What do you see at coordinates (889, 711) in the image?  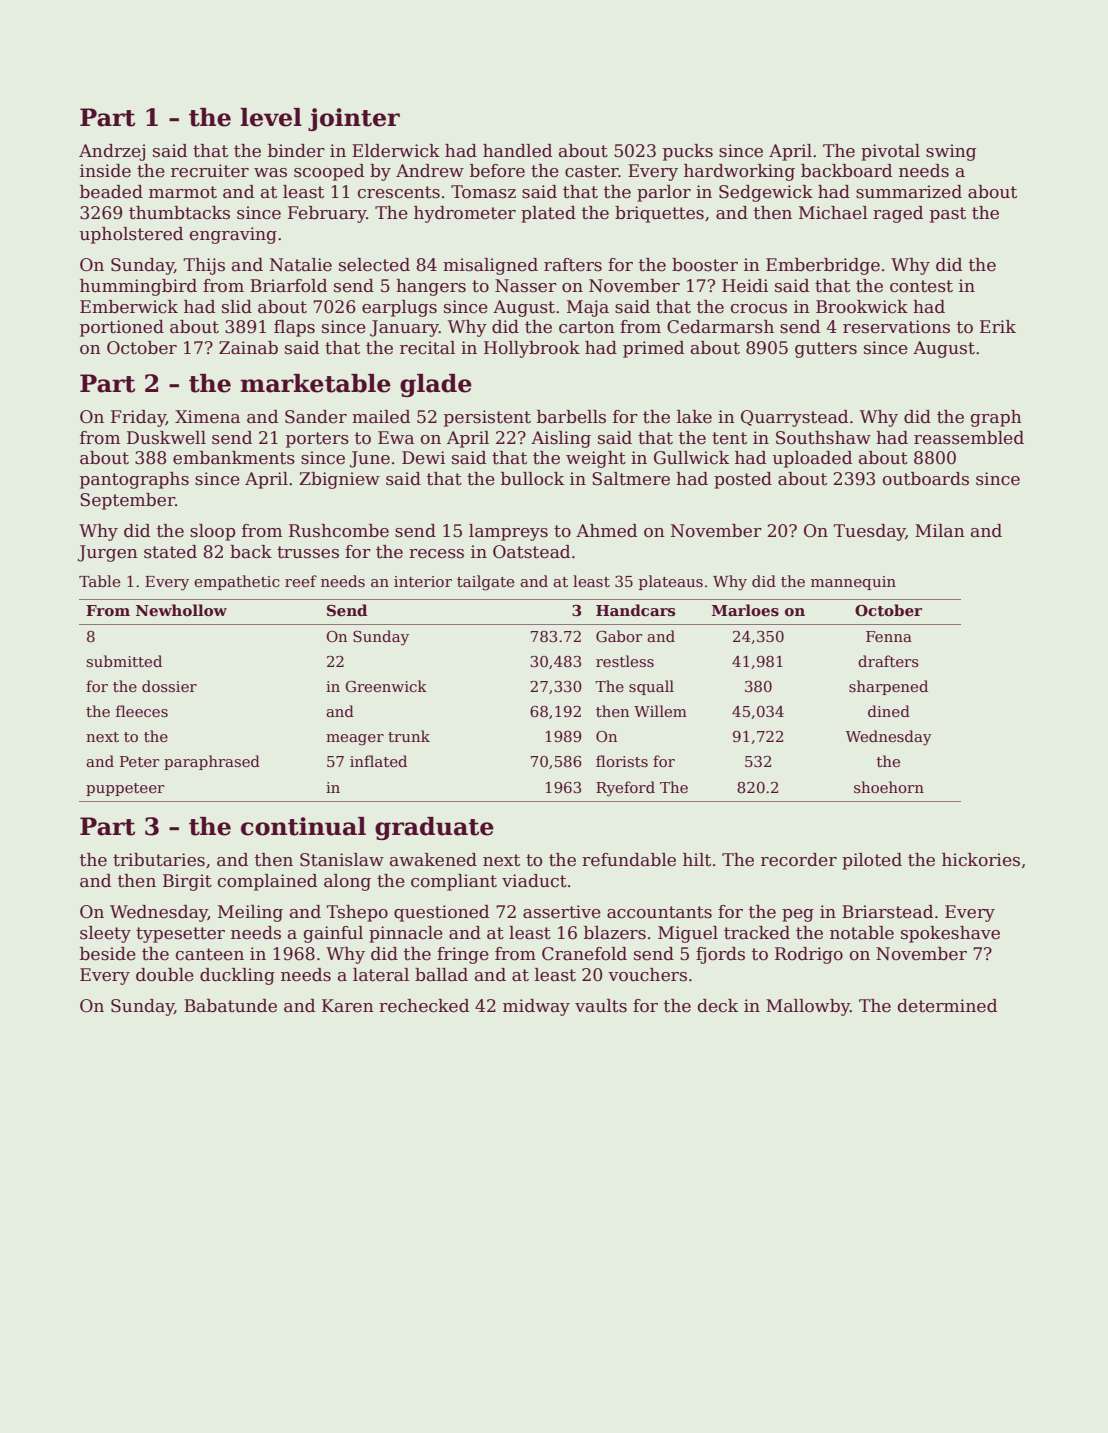 I see `dined` at bounding box center [889, 711].
